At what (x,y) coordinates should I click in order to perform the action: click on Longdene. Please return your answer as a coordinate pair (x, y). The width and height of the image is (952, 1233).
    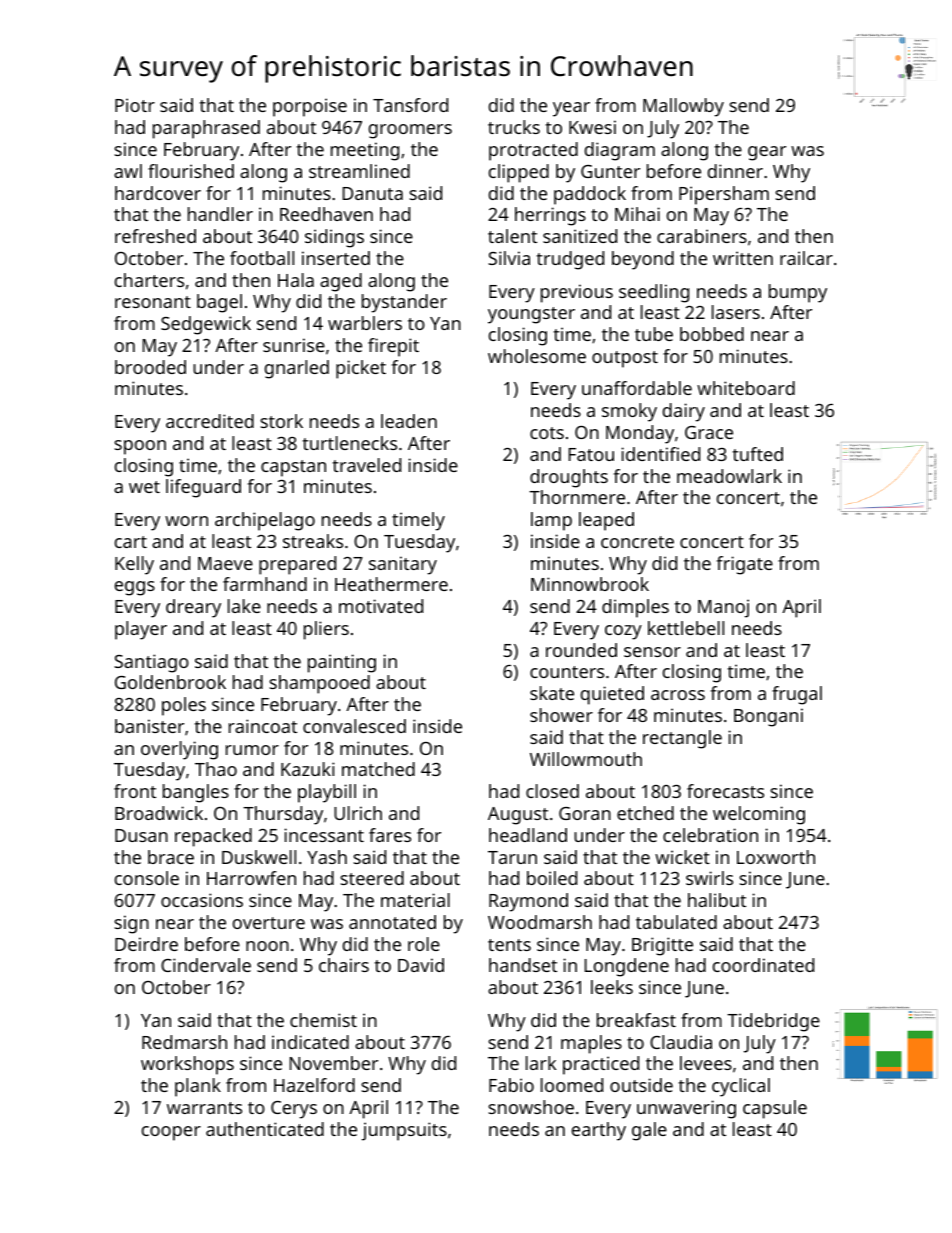
    Looking at the image, I should click on (627, 967).
